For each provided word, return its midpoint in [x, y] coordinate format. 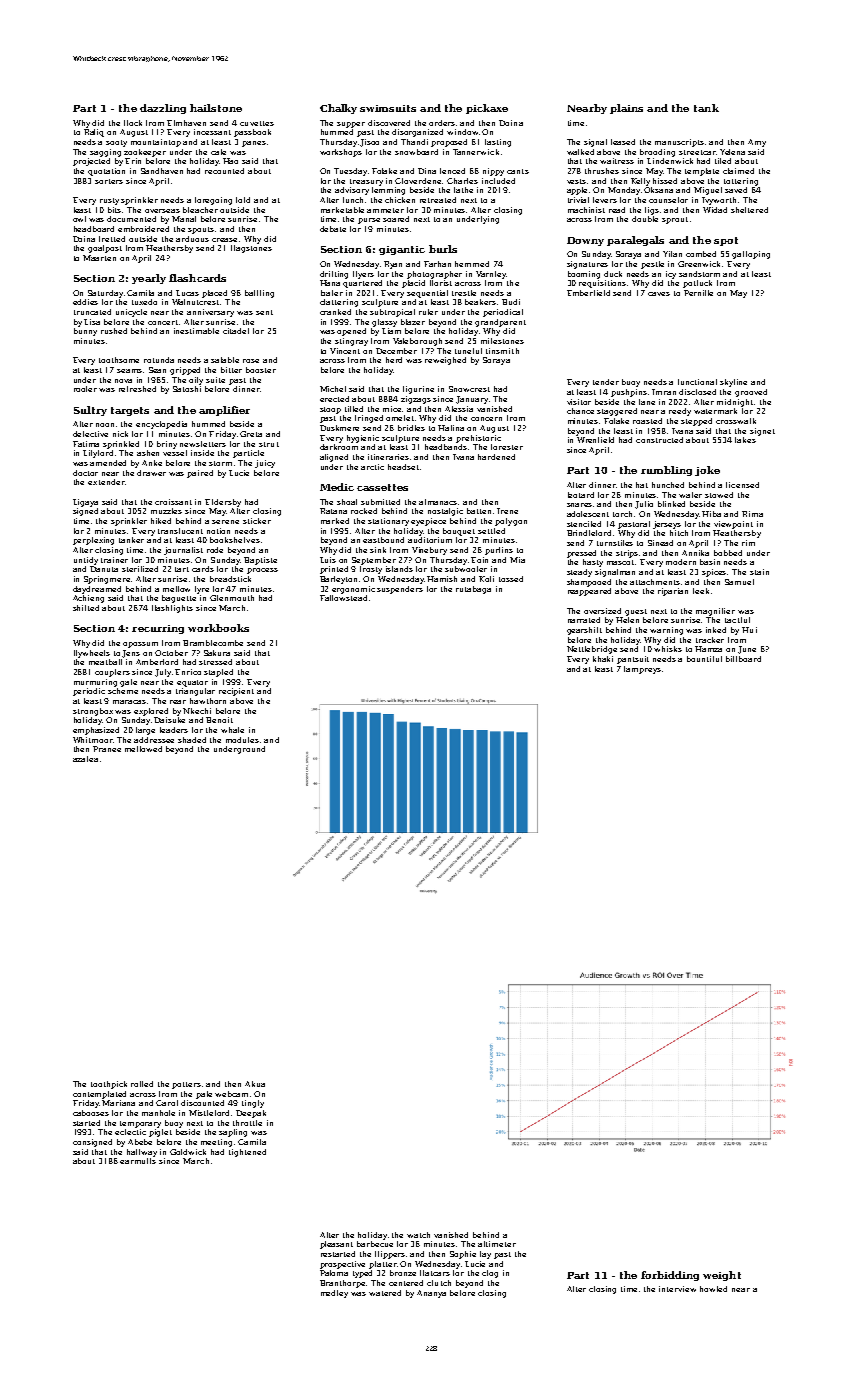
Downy [585, 241]
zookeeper [145, 153]
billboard [743, 659]
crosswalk [736, 421]
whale [232, 730]
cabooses [91, 1113]
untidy [86, 561]
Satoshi [187, 389]
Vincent [345, 351]
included [498, 181]
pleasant [336, 1245]
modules [242, 740]
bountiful [704, 659]
